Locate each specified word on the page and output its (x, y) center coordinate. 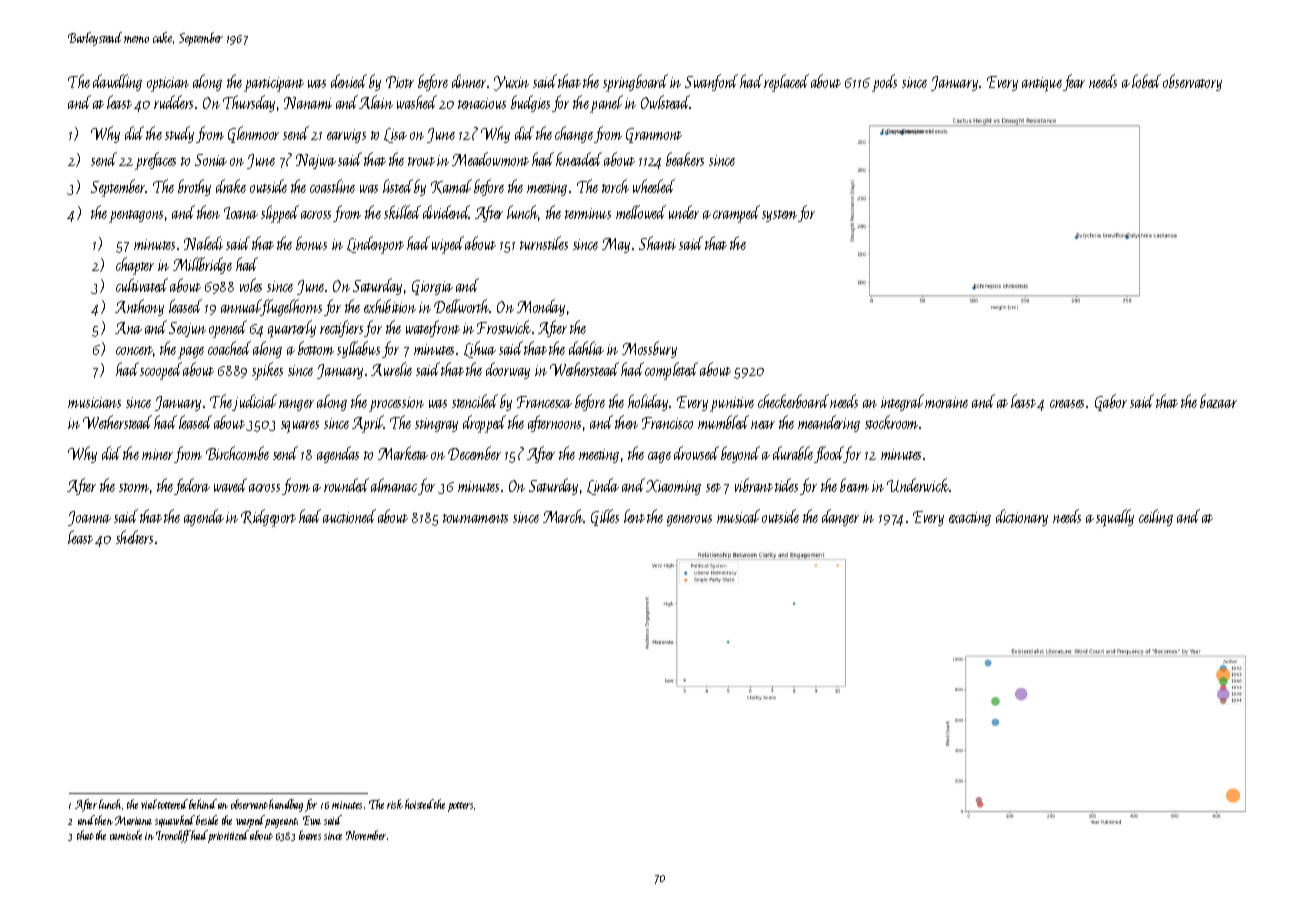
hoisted (419, 804)
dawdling (117, 82)
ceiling (1156, 517)
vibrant (754, 485)
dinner (469, 81)
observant (249, 804)
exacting (970, 519)
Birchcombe (237, 453)
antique (1042, 84)
